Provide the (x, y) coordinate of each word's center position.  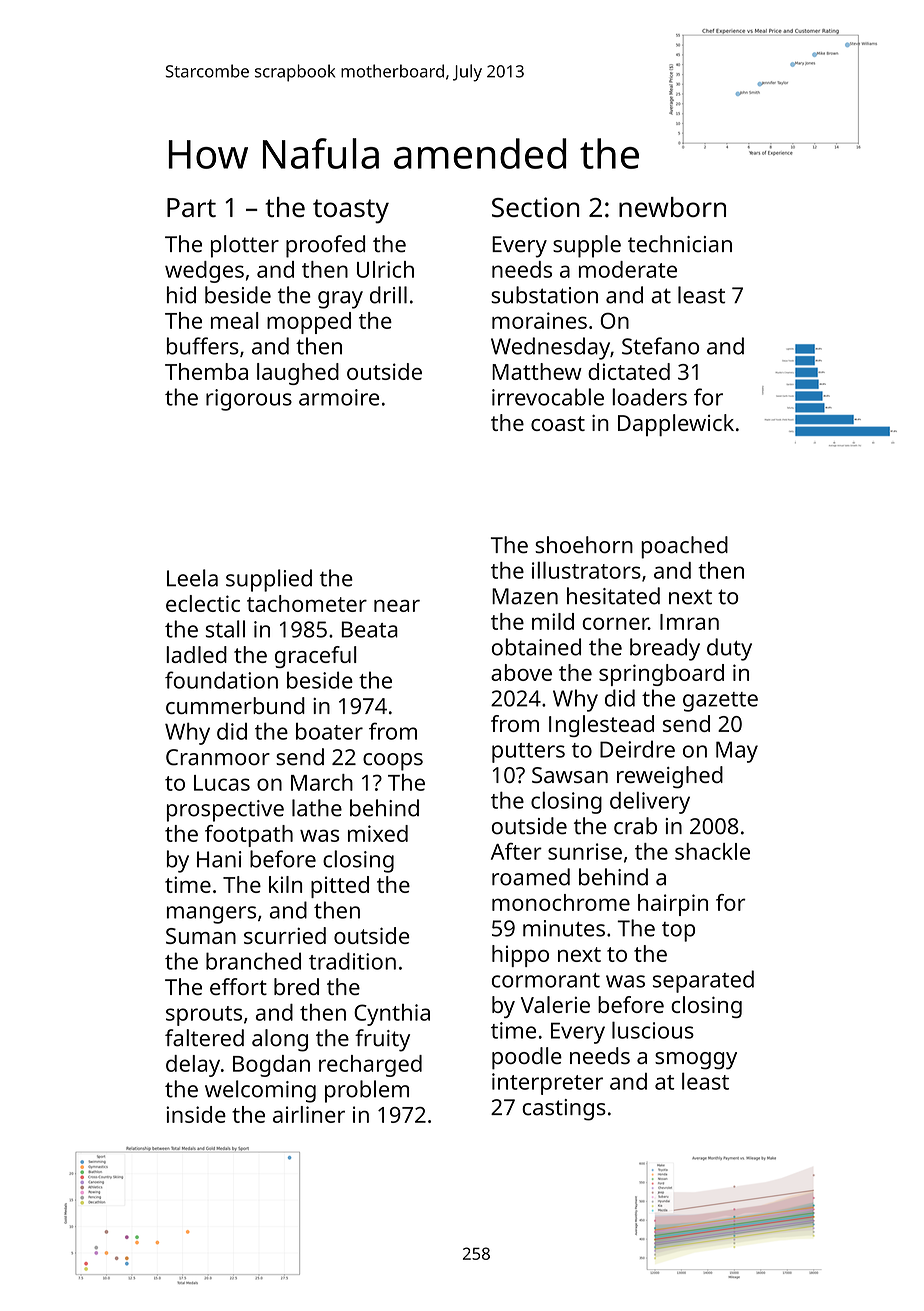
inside (196, 1114)
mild (553, 621)
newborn (672, 207)
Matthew (537, 371)
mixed (378, 833)
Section (535, 207)
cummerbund (235, 705)
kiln (285, 884)
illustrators (586, 570)
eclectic (203, 603)
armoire (339, 397)
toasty (351, 211)
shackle (712, 851)
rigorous (249, 400)
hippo (520, 956)
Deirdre (637, 749)
